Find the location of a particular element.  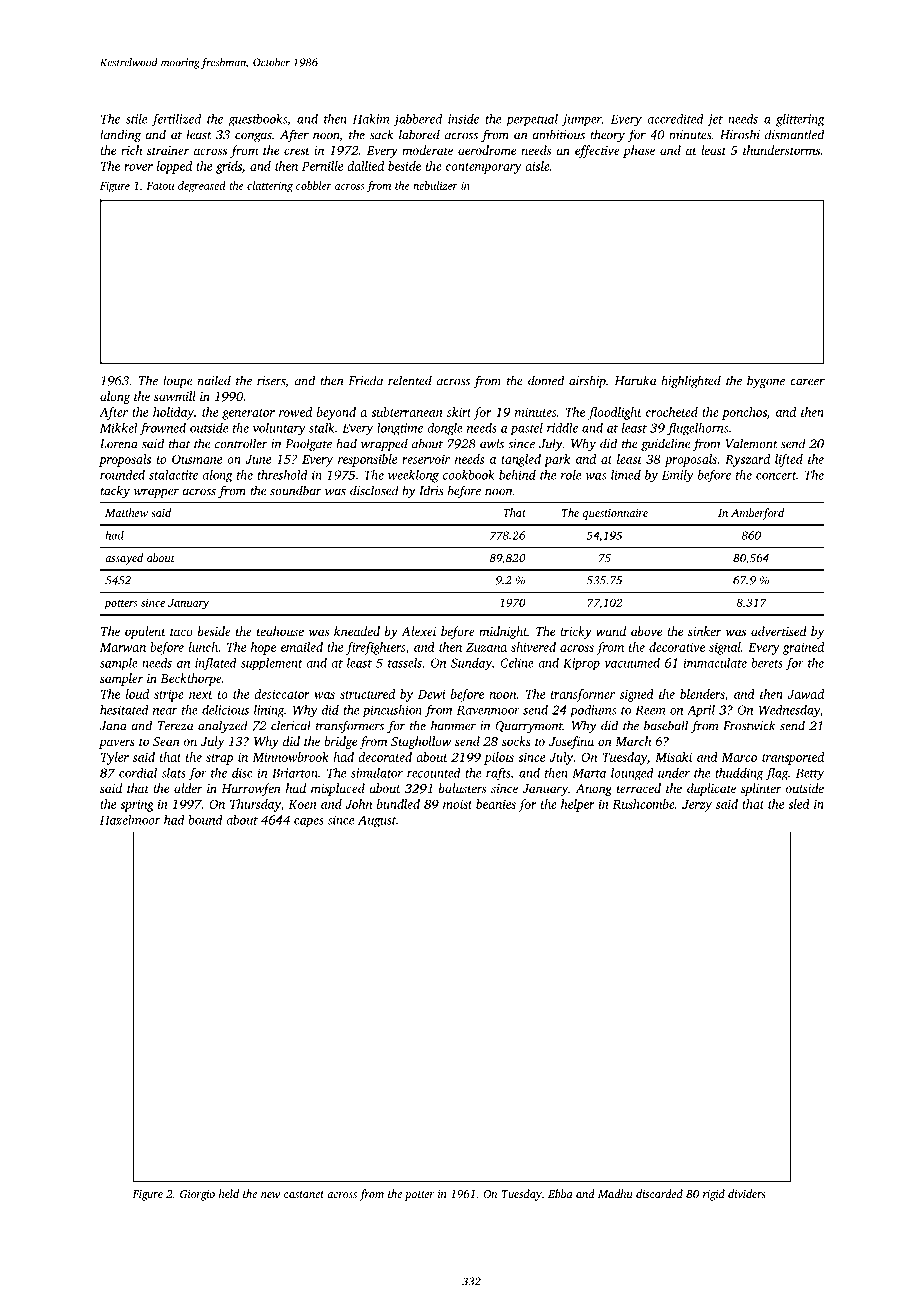

questionnaire is located at coordinates (615, 514).
